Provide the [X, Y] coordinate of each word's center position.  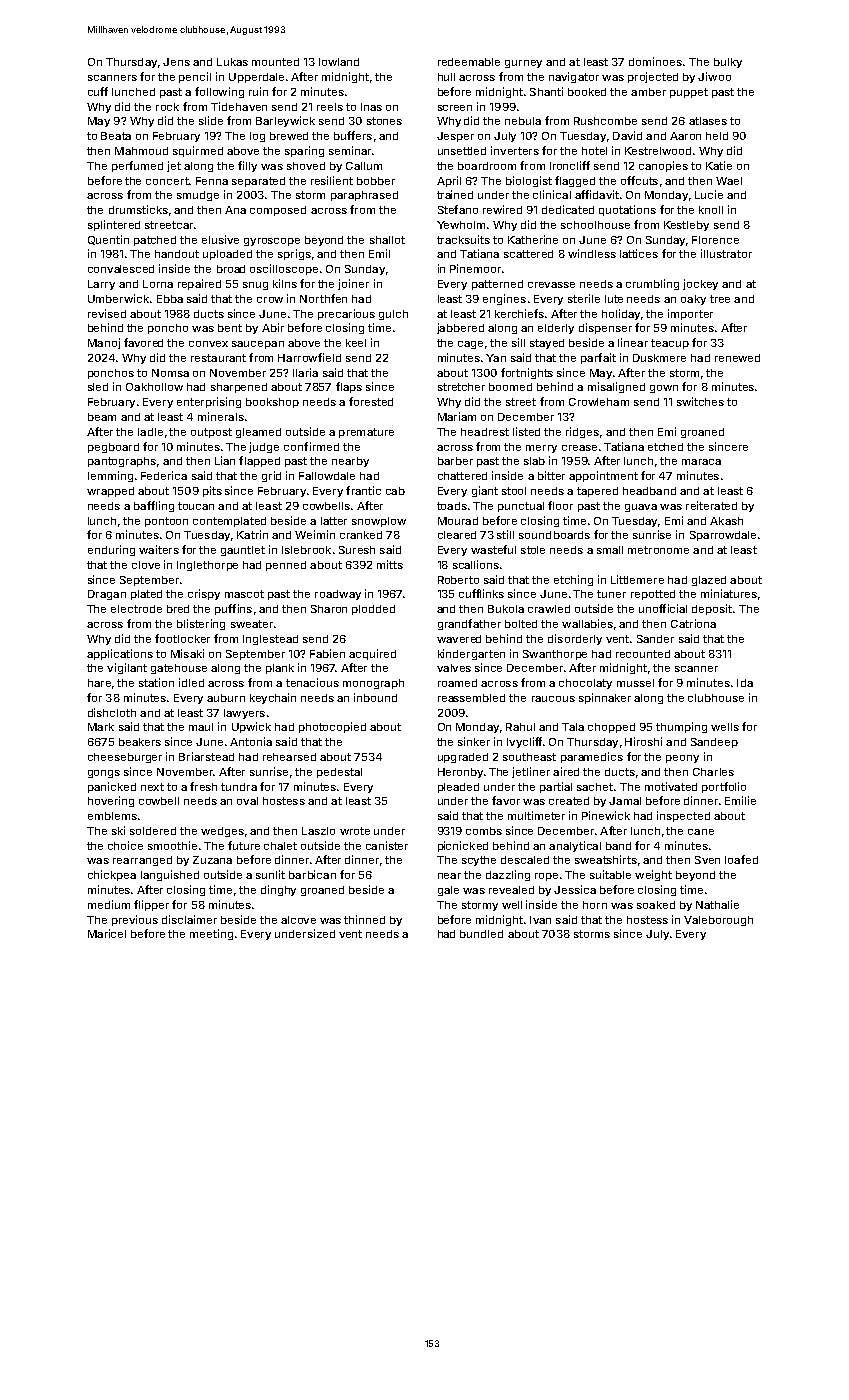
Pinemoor [475, 268]
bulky [728, 63]
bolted [521, 624]
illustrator [726, 253]
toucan [196, 506]
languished [170, 875]
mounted [275, 62]
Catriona [693, 623]
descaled [525, 860]
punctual [521, 507]
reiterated [711, 505]
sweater [252, 624]
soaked [656, 905]
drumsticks [138, 209]
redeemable [469, 62]
